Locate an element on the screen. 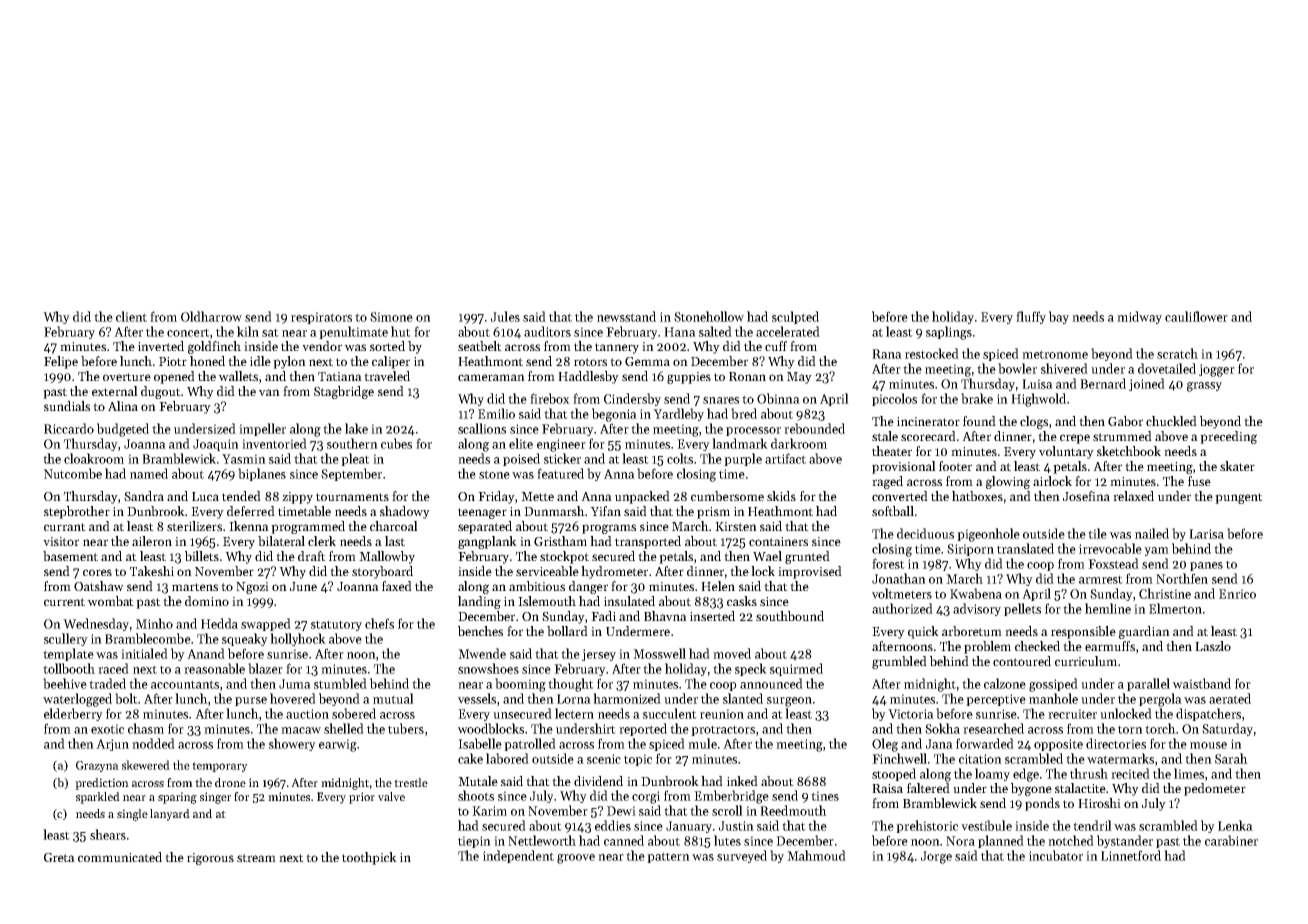  protractors is located at coordinates (723, 730).
